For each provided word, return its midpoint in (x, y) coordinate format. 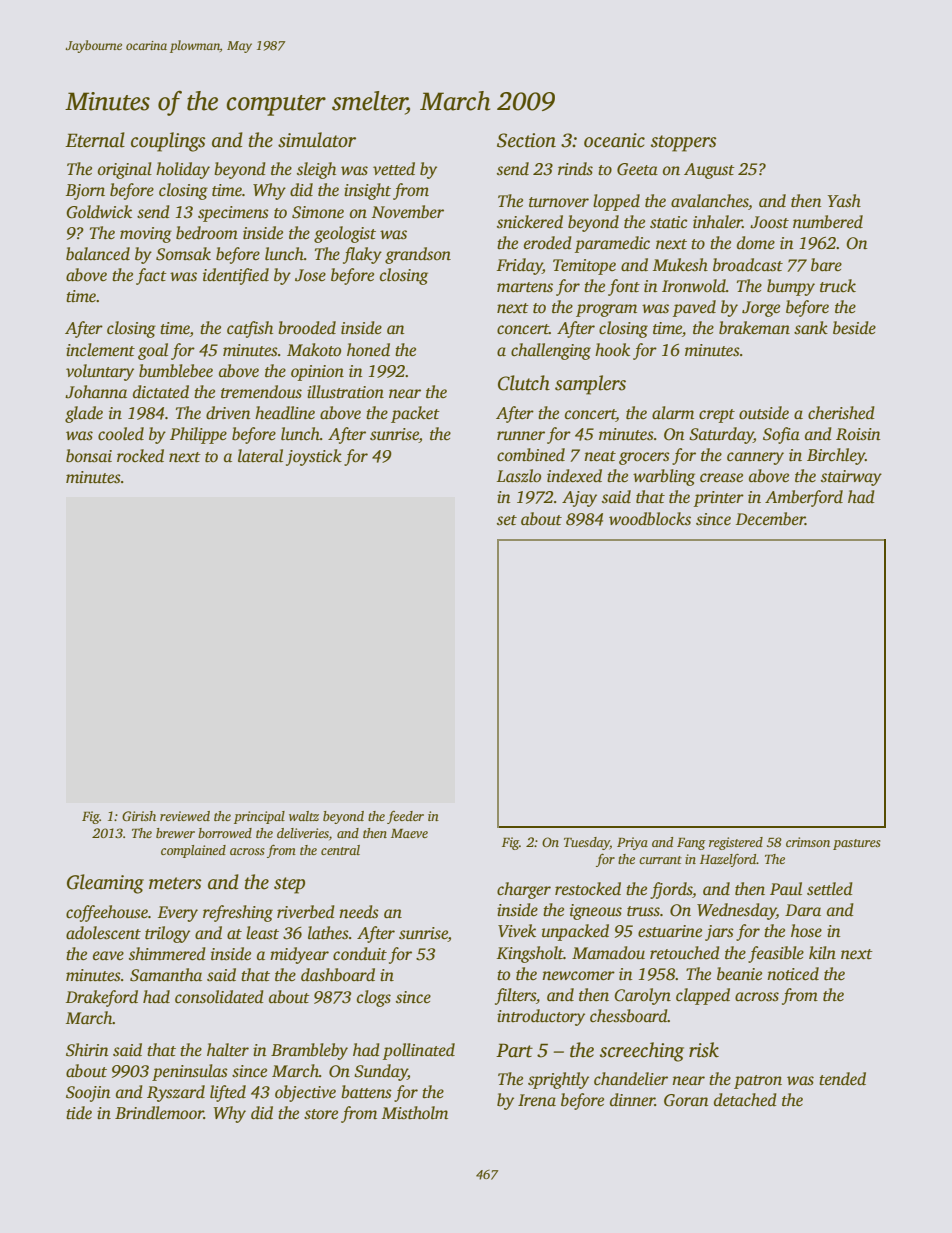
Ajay (579, 499)
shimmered (167, 954)
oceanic (614, 140)
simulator (317, 140)
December (770, 519)
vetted (394, 169)
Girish (139, 816)
